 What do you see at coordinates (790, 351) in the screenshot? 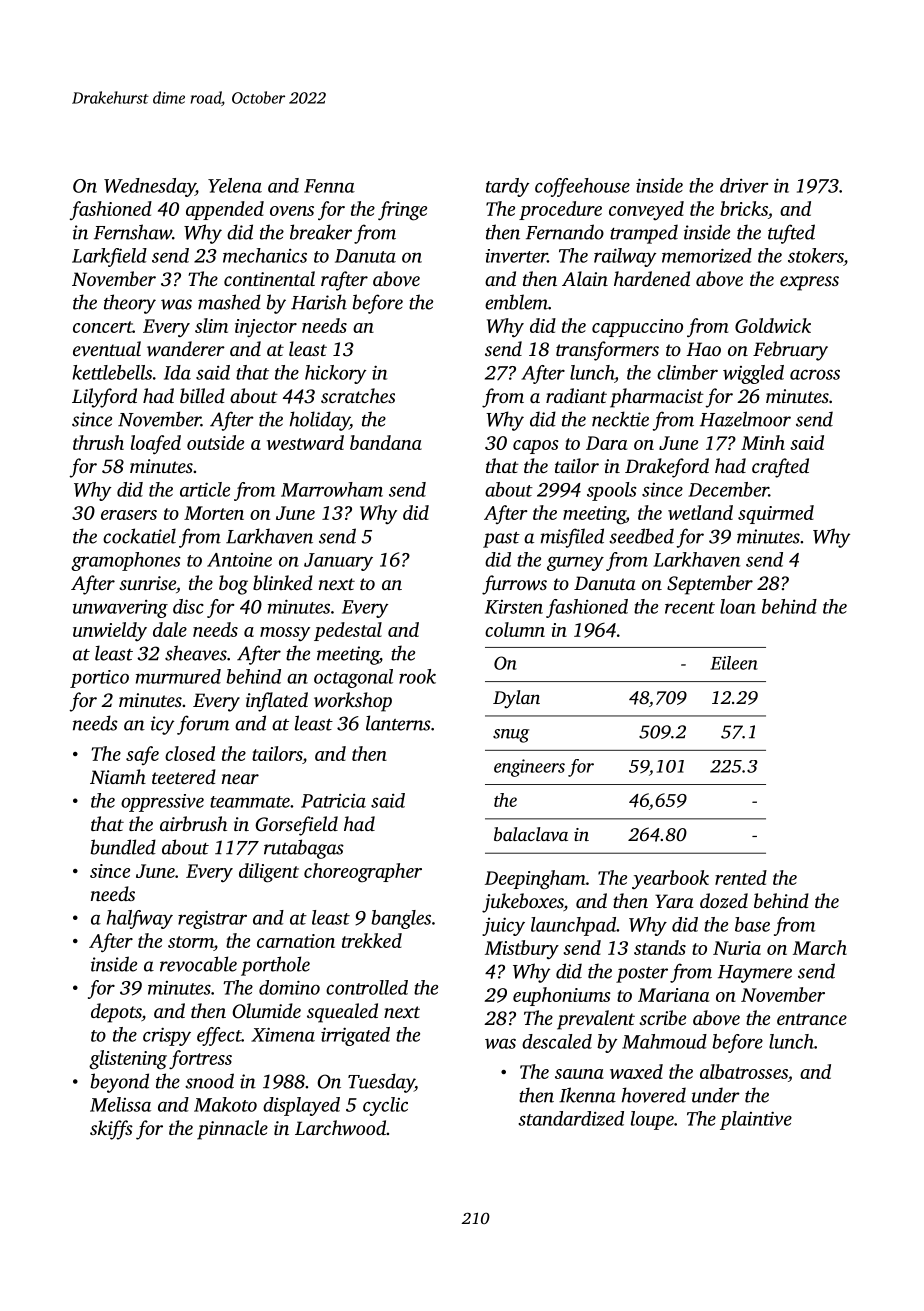
I see `February` at bounding box center [790, 351].
